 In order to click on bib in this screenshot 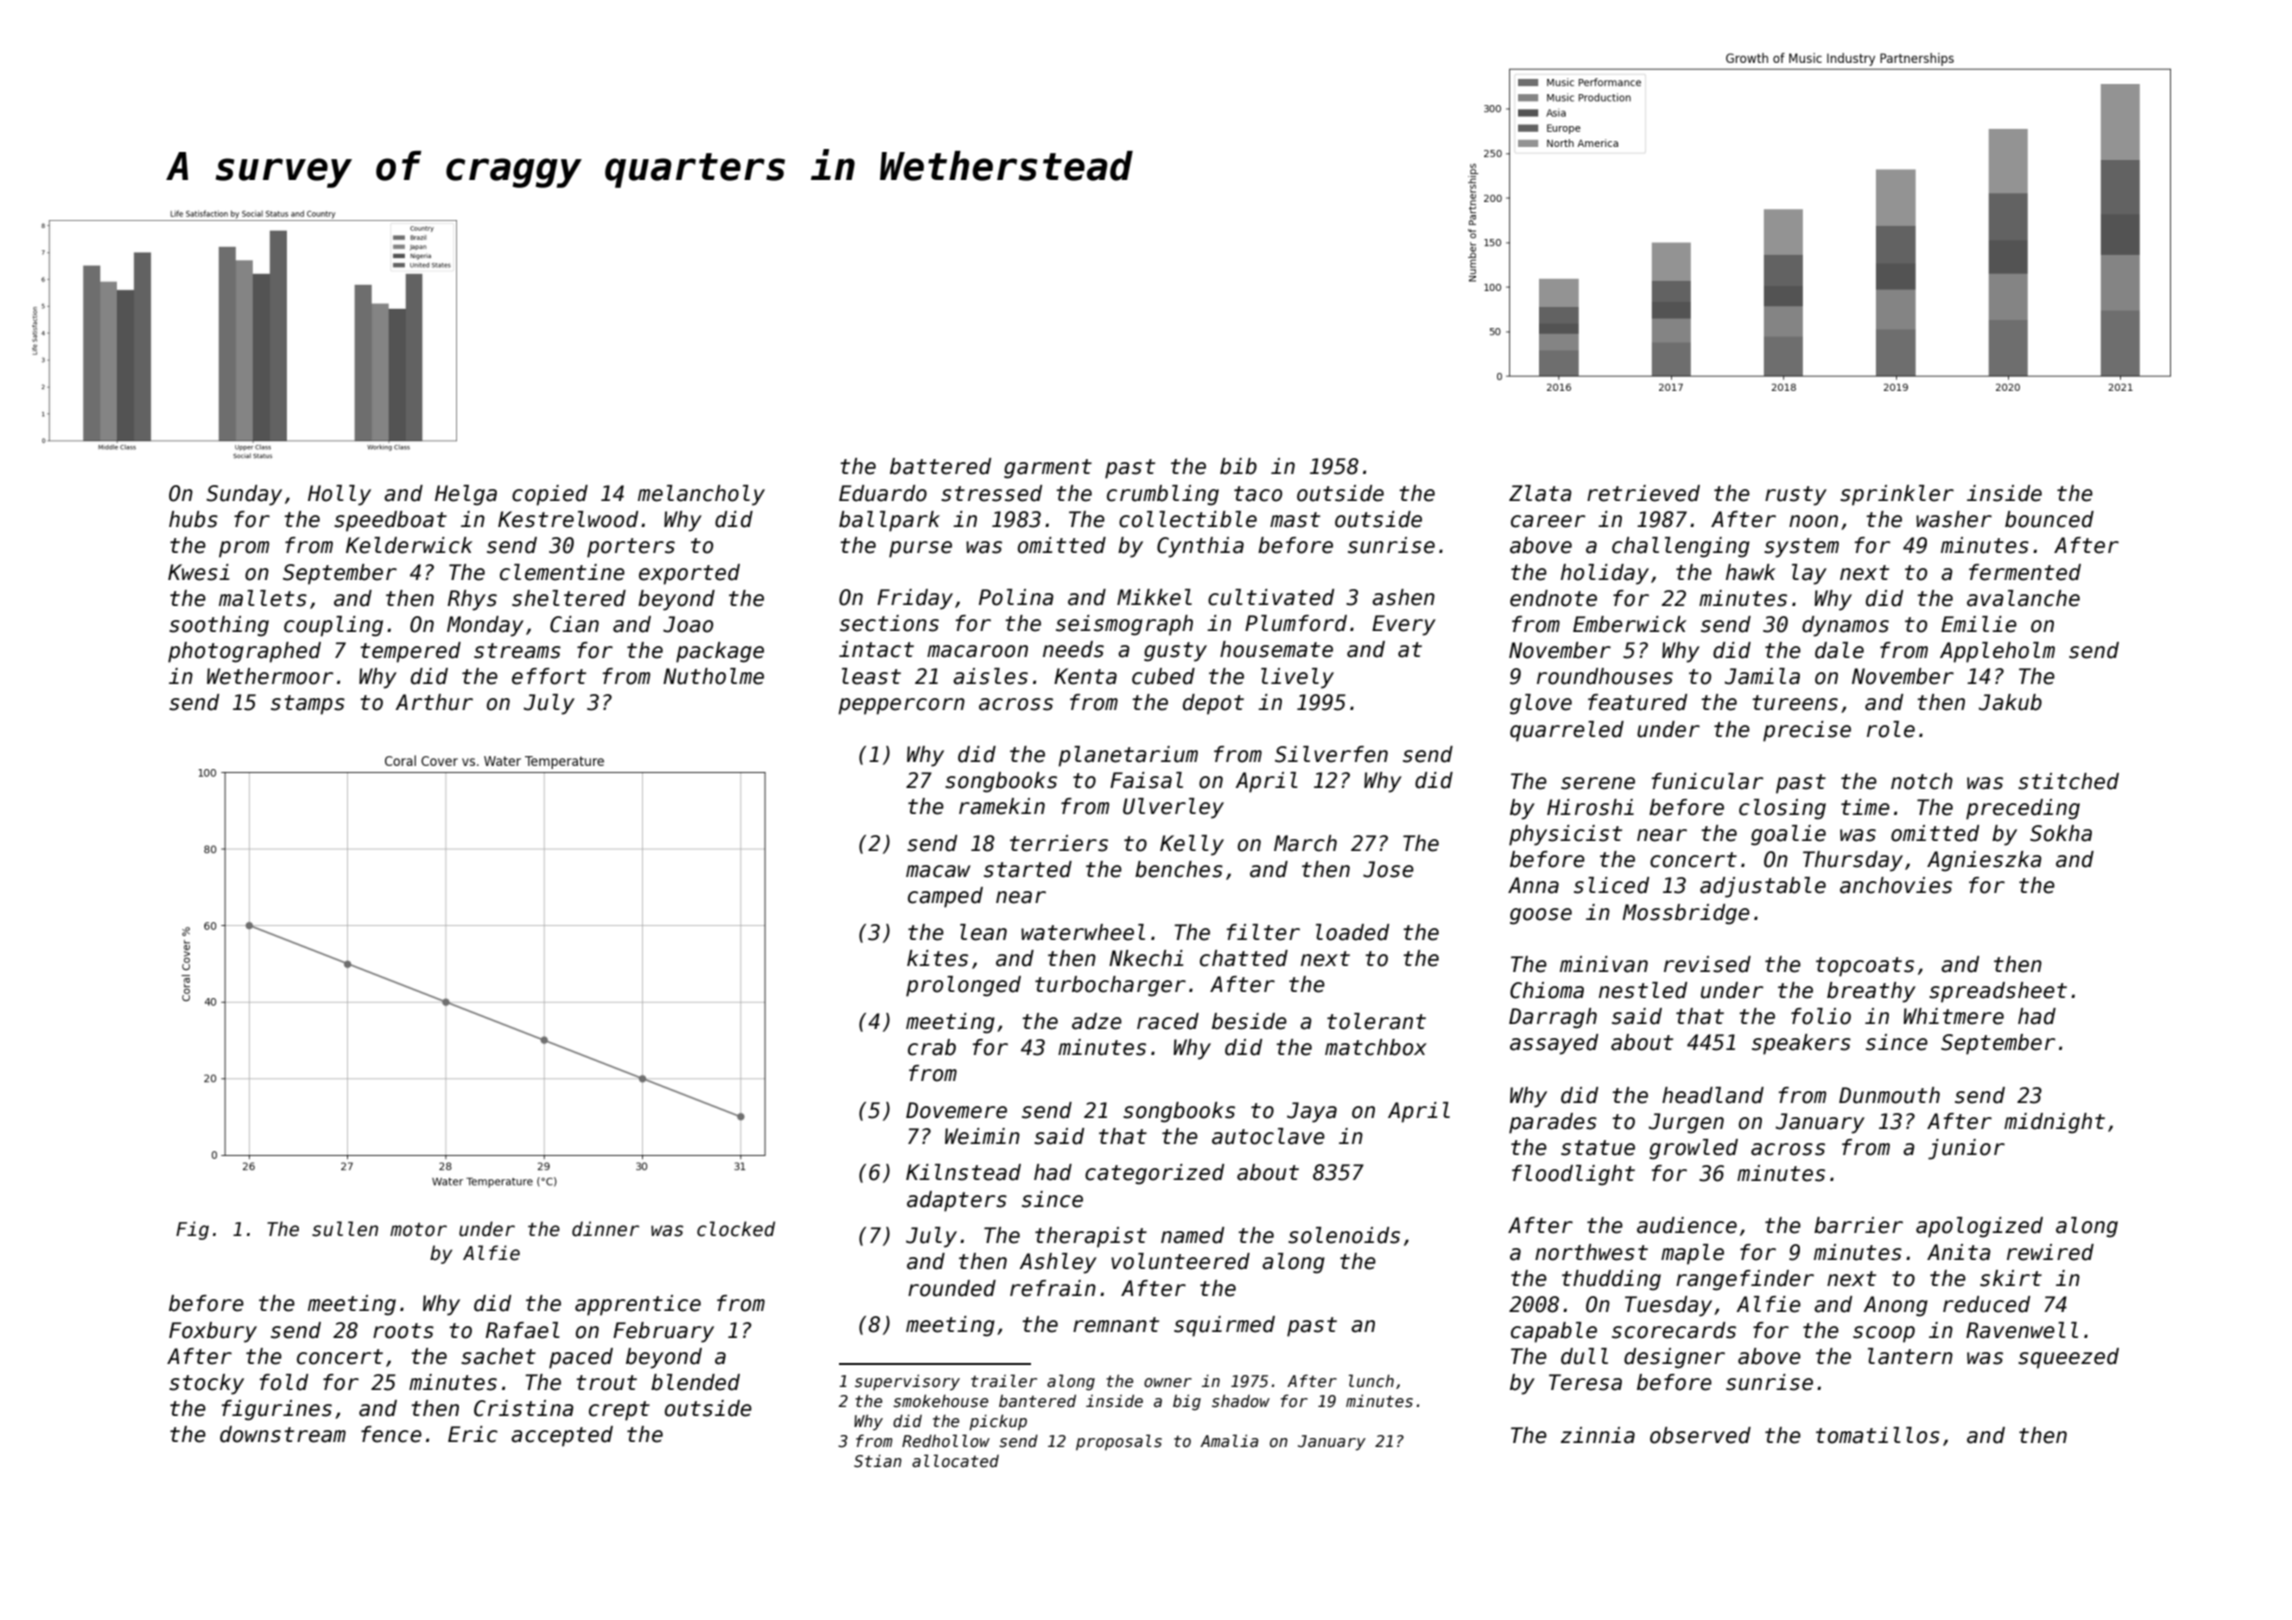, I will do `click(1238, 466)`.
